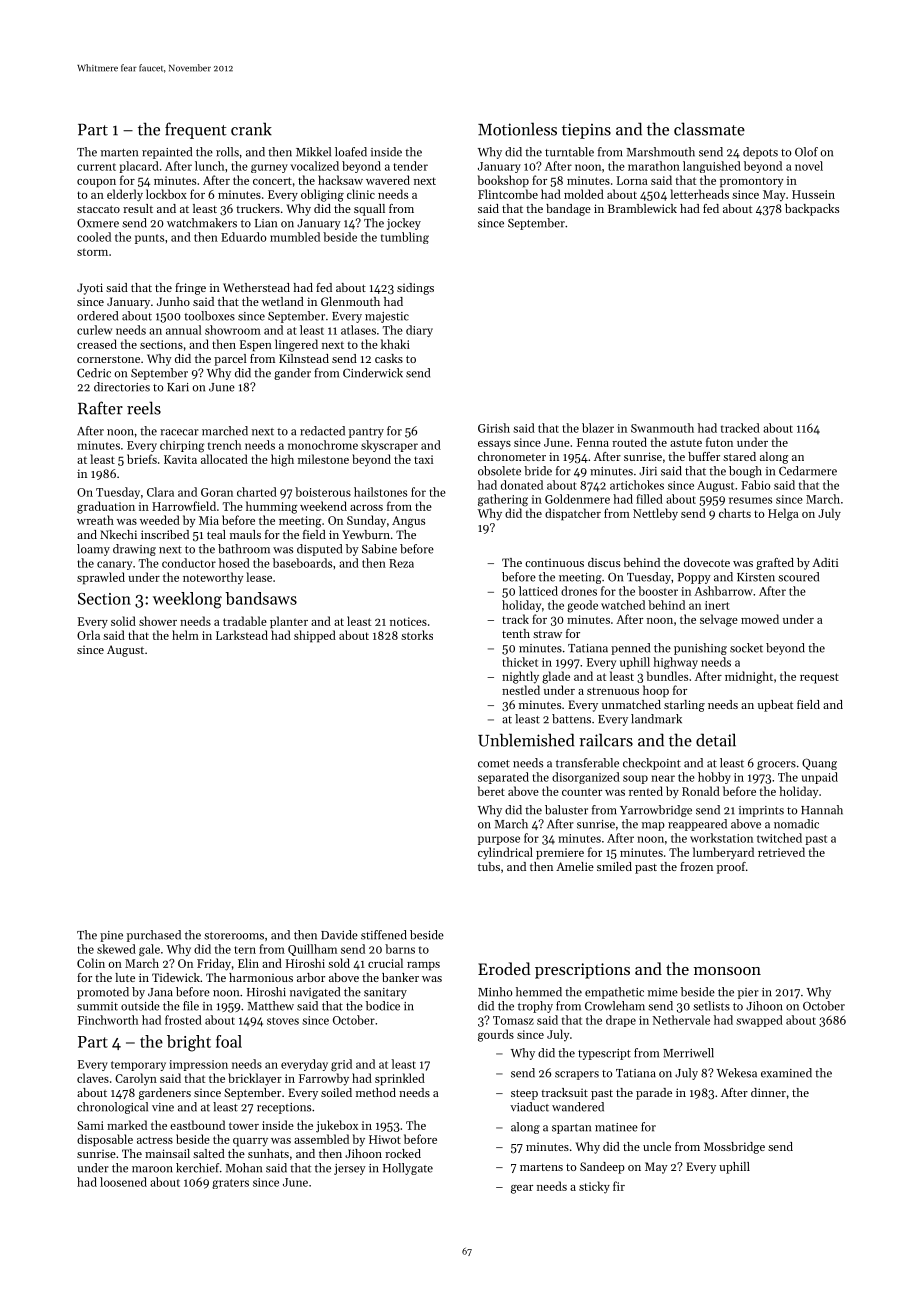 This screenshot has height=1308, width=924. I want to click on backpacks, so click(812, 210).
